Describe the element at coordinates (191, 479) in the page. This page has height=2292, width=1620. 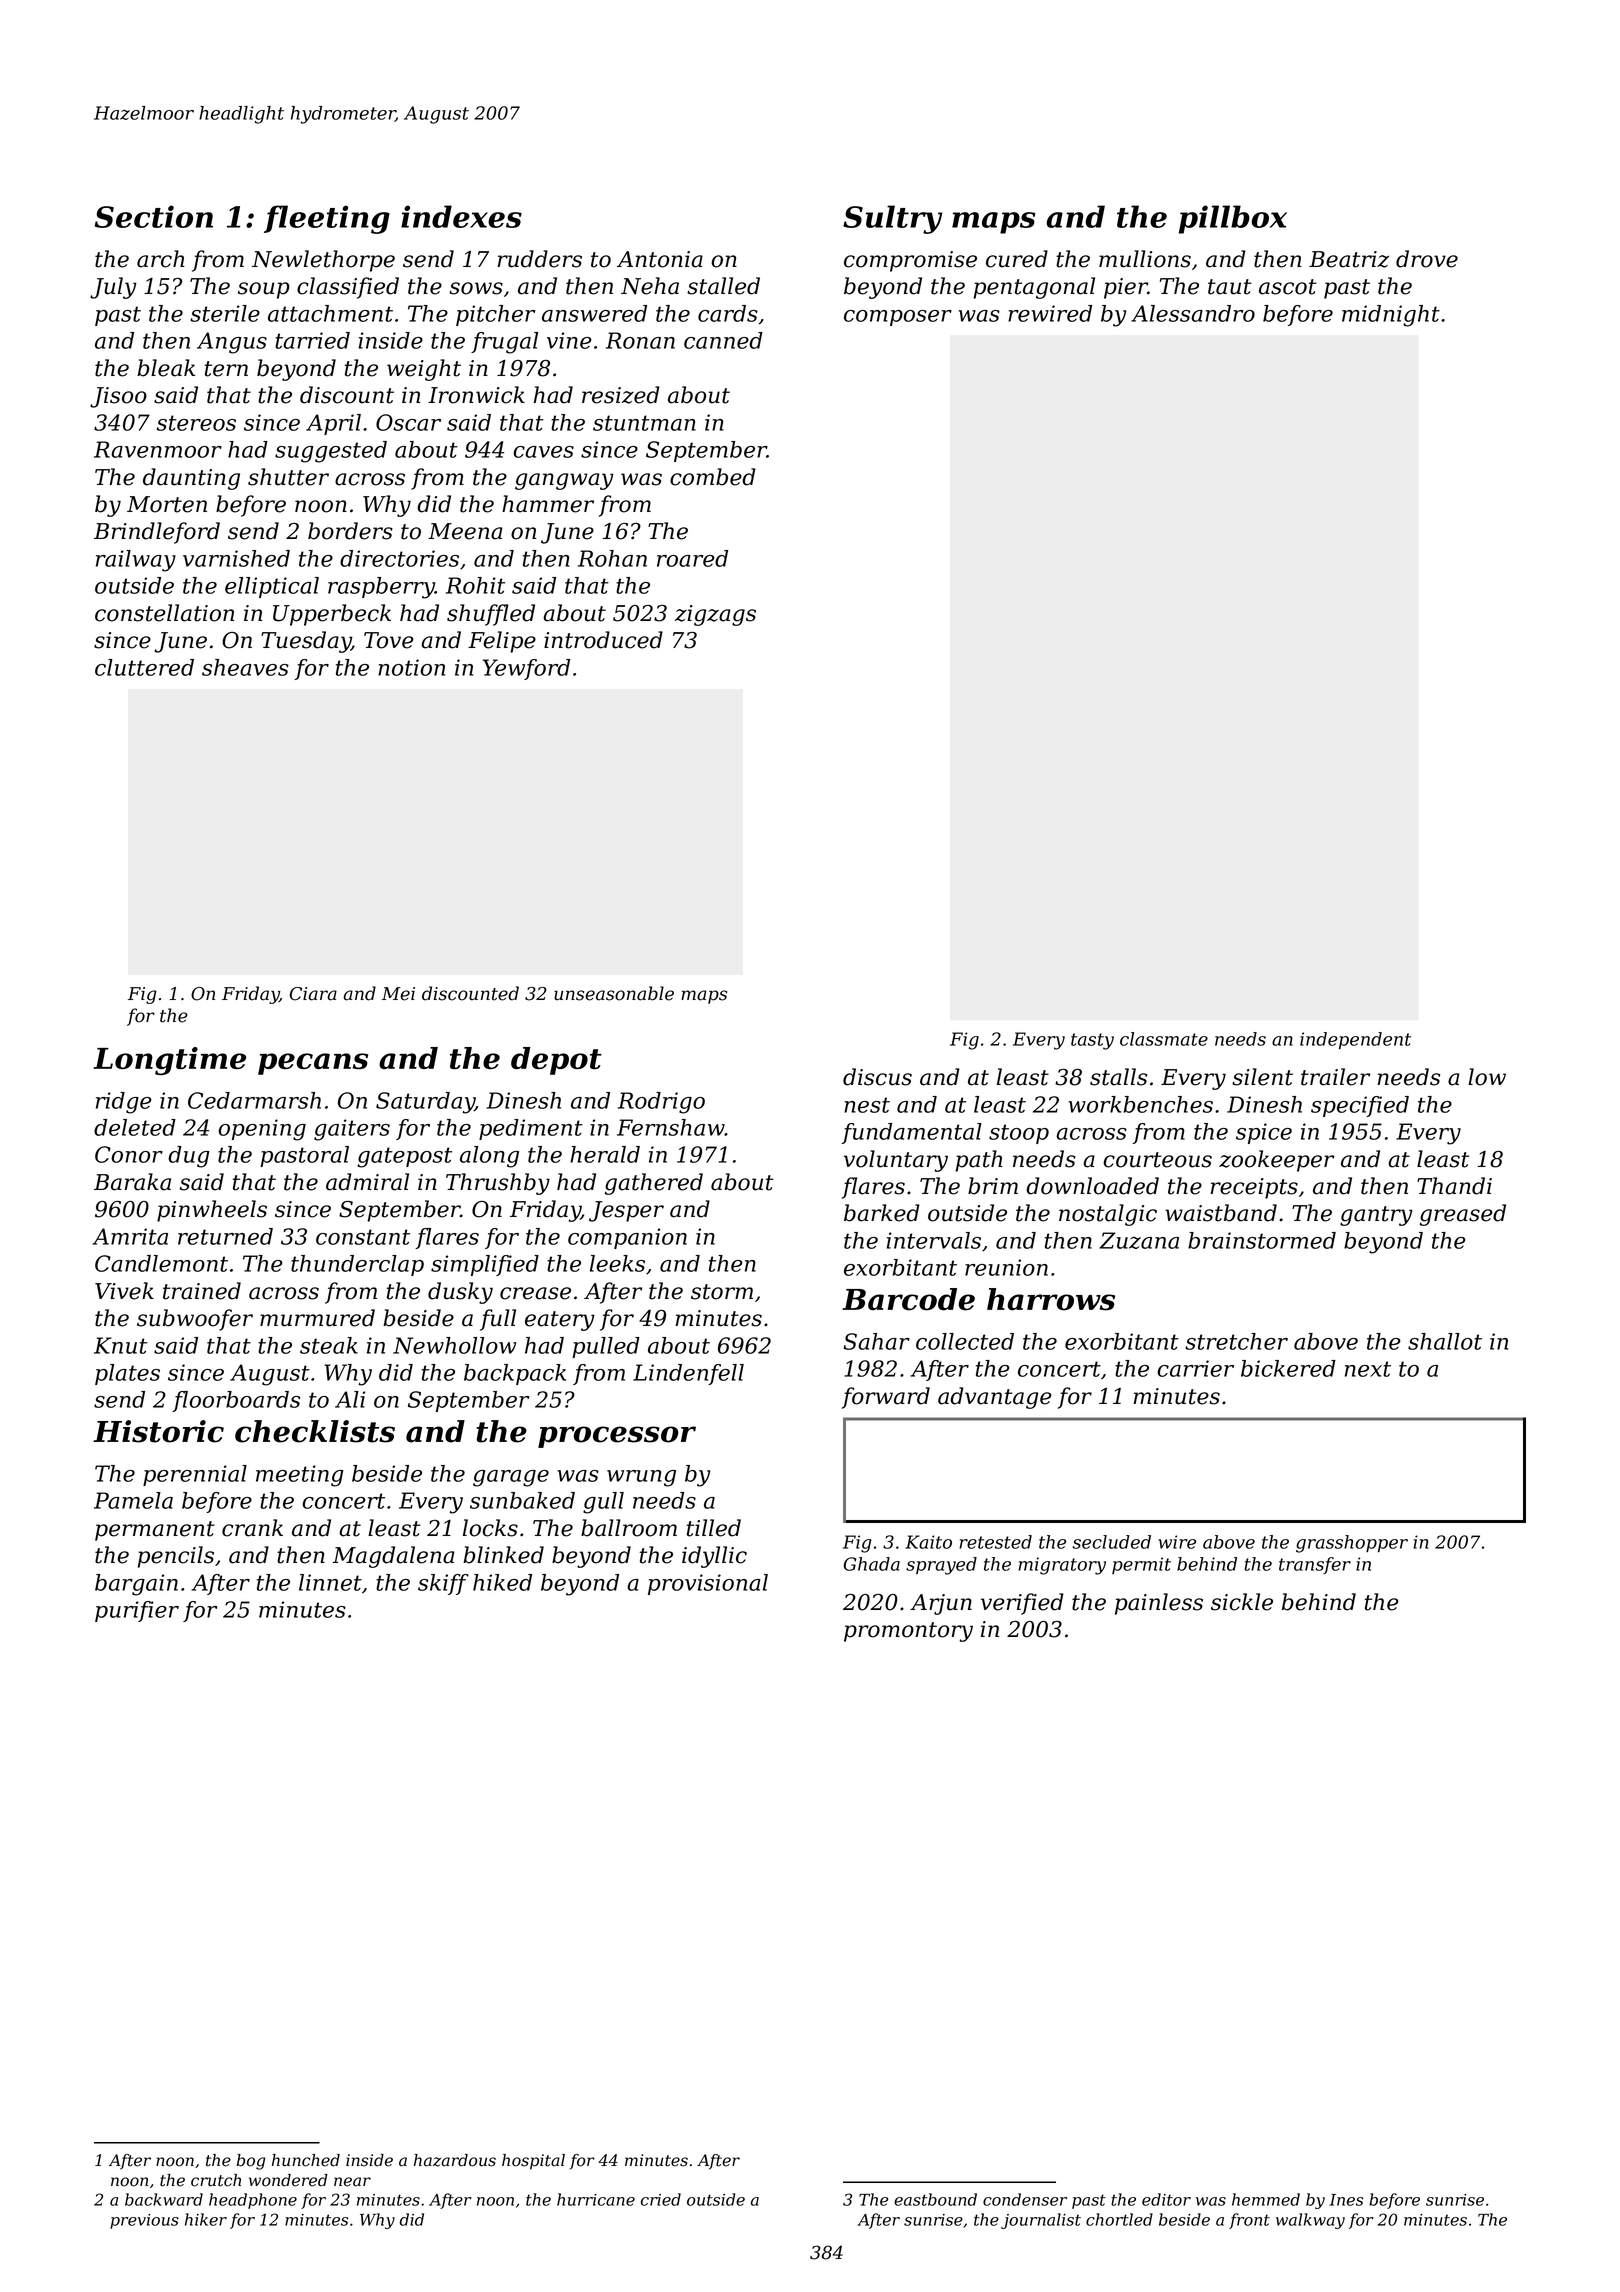
I see `daunting` at that location.
